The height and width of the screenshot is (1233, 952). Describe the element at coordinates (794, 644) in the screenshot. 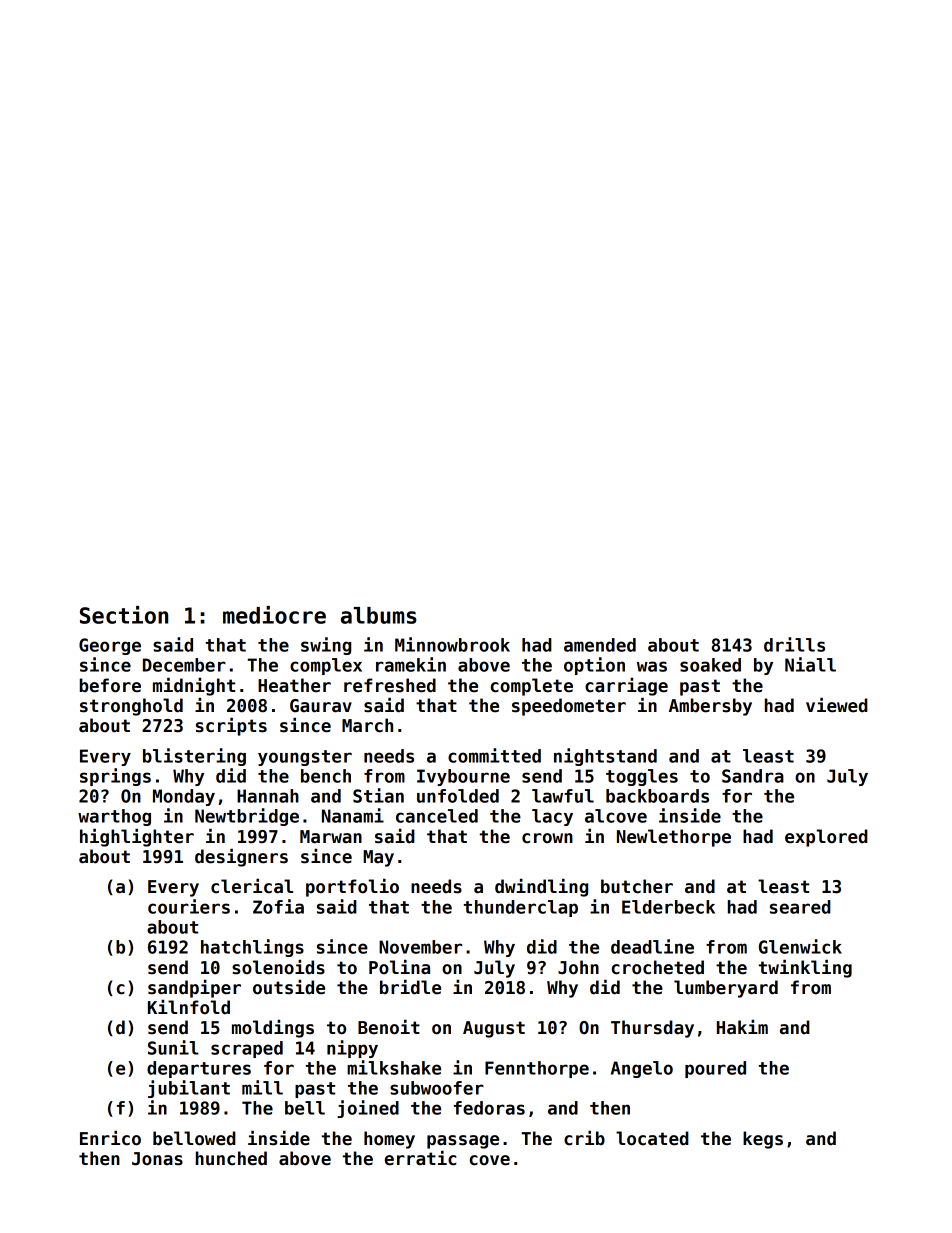

I see `drills` at that location.
